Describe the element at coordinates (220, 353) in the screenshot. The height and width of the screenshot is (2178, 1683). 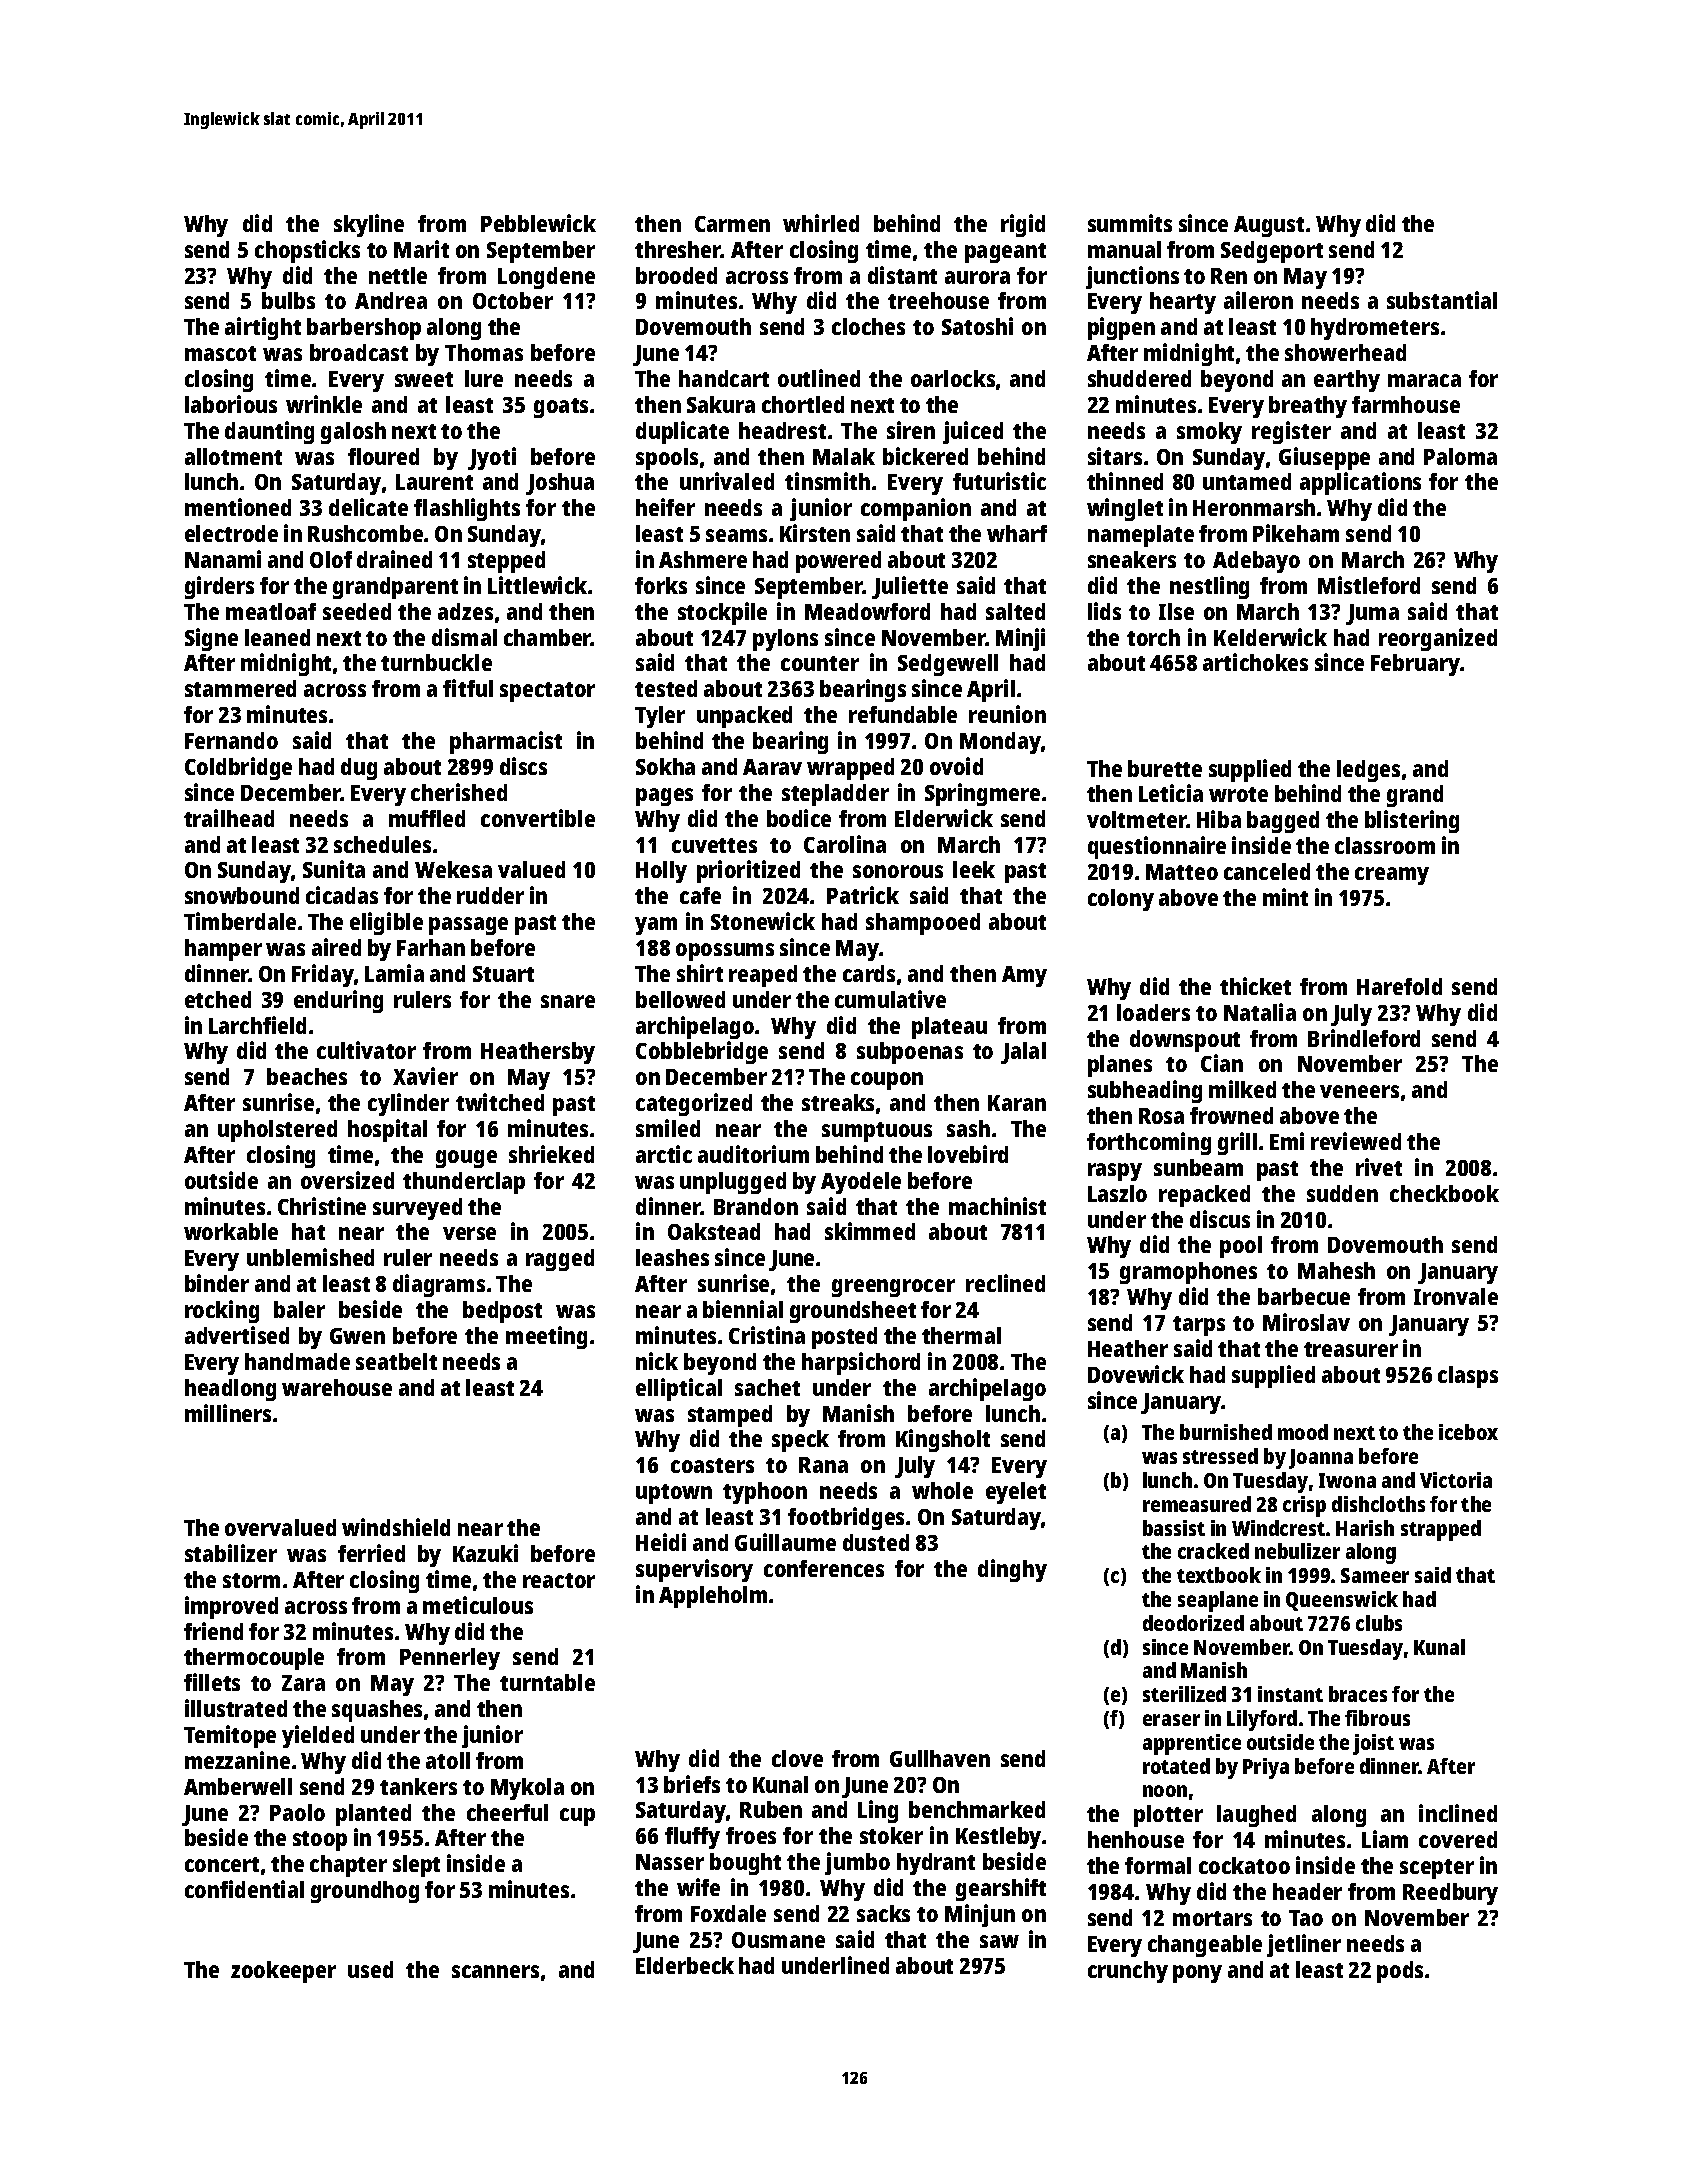
I see `mascot` at that location.
